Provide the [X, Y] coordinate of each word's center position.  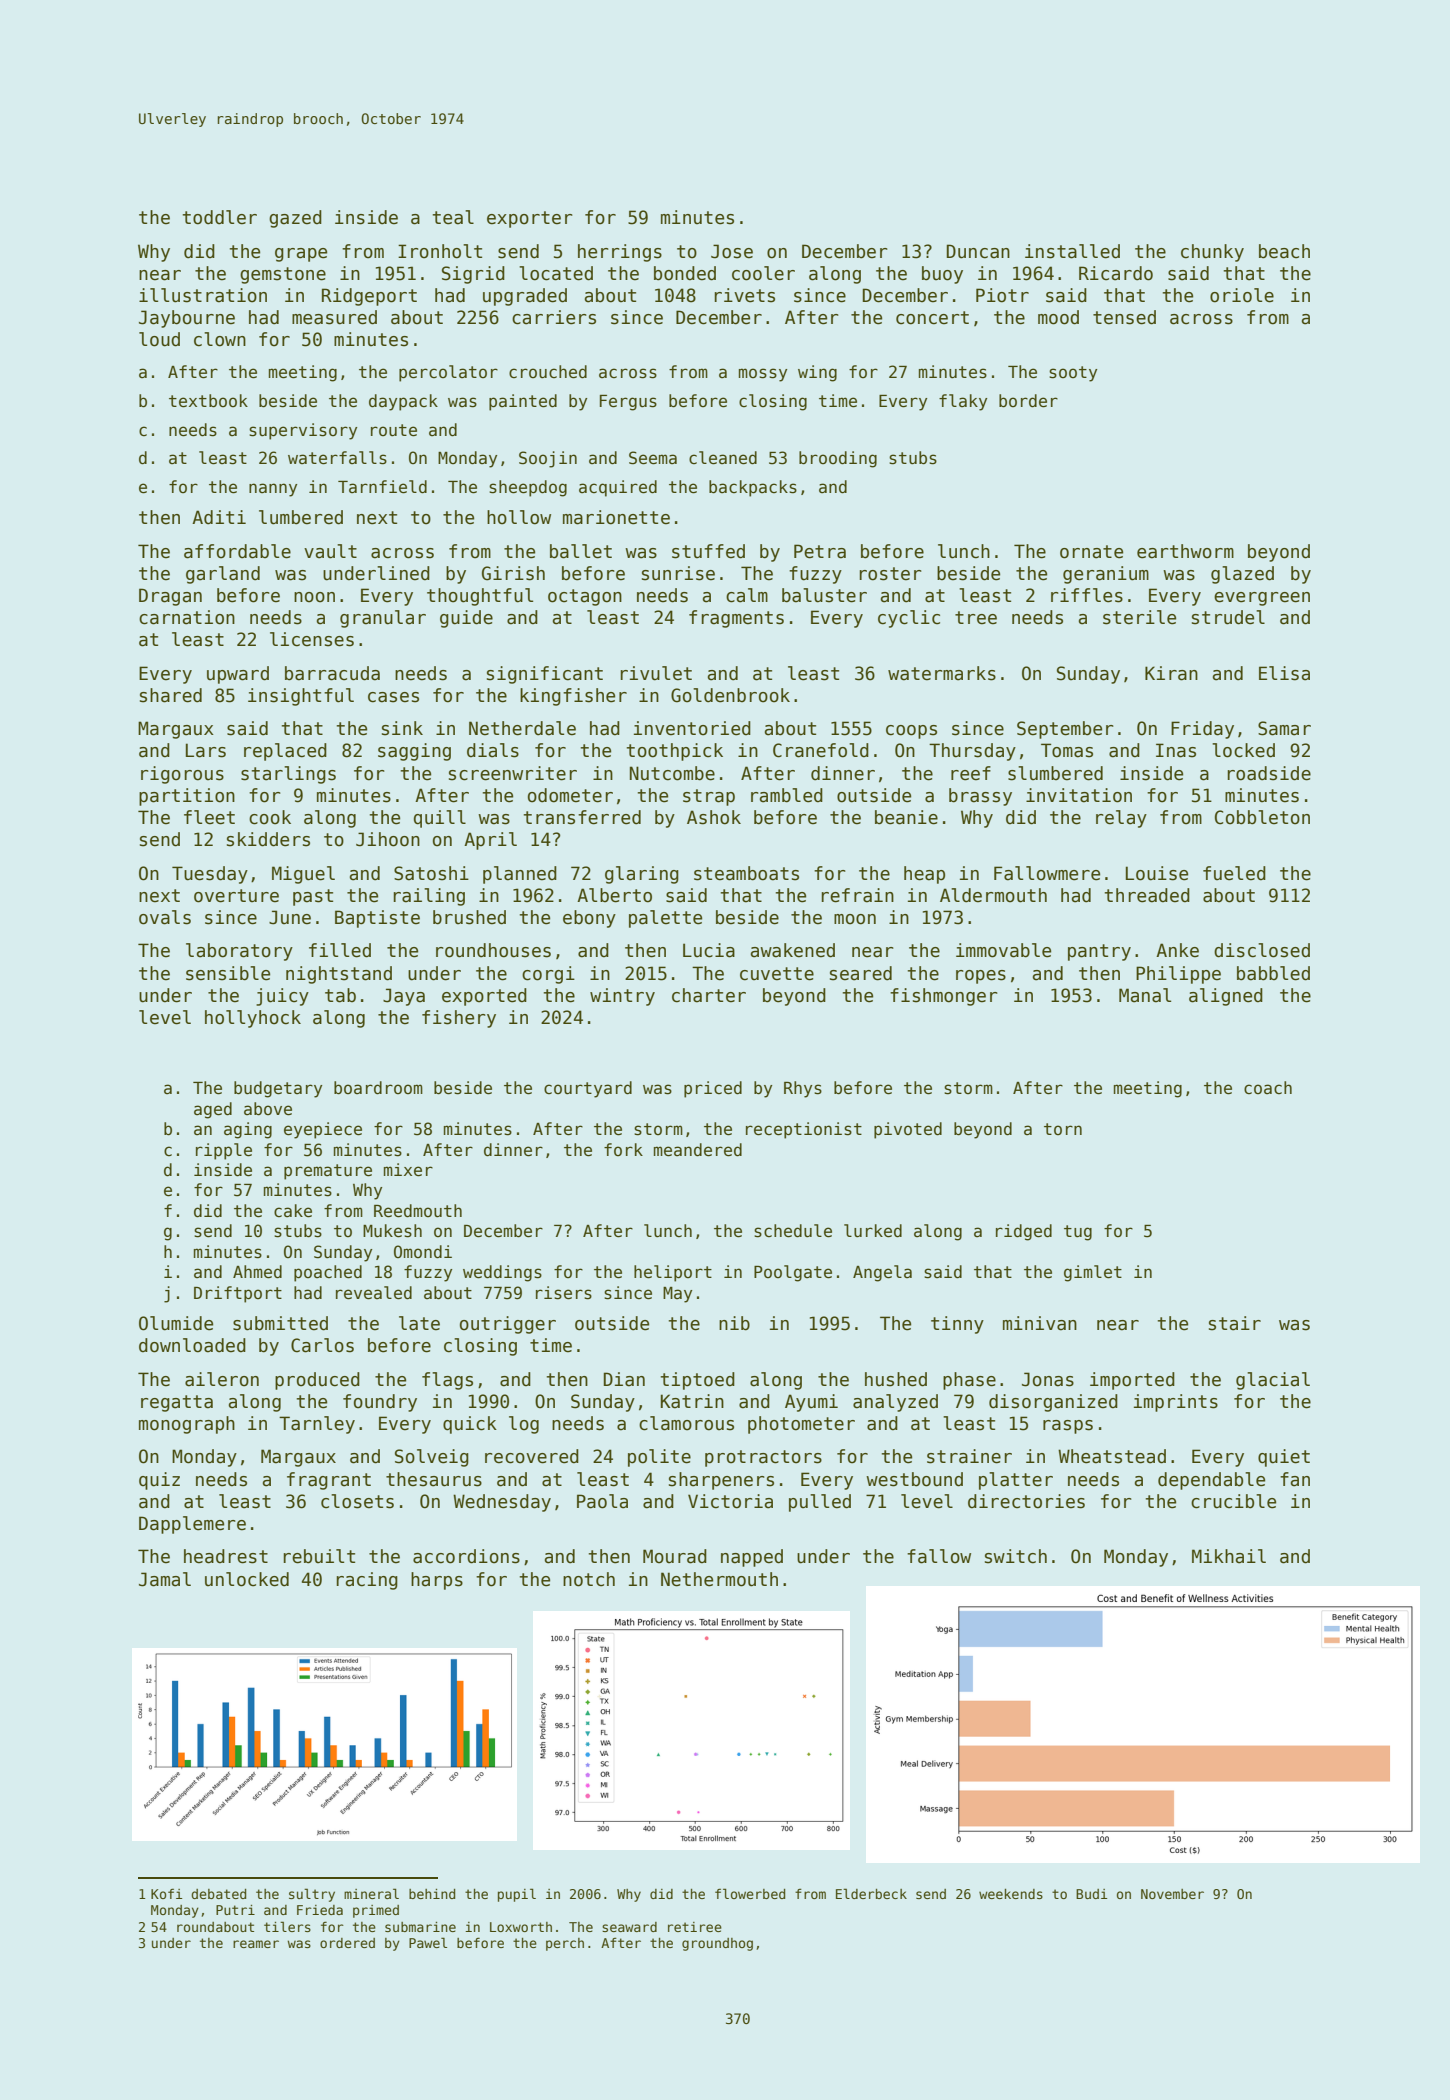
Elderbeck [871, 1893]
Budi [1091, 1894]
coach [1268, 1087]
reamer [256, 1944]
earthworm [1185, 551]
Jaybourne [187, 319]
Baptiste [377, 919]
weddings [502, 1273]
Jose [732, 251]
